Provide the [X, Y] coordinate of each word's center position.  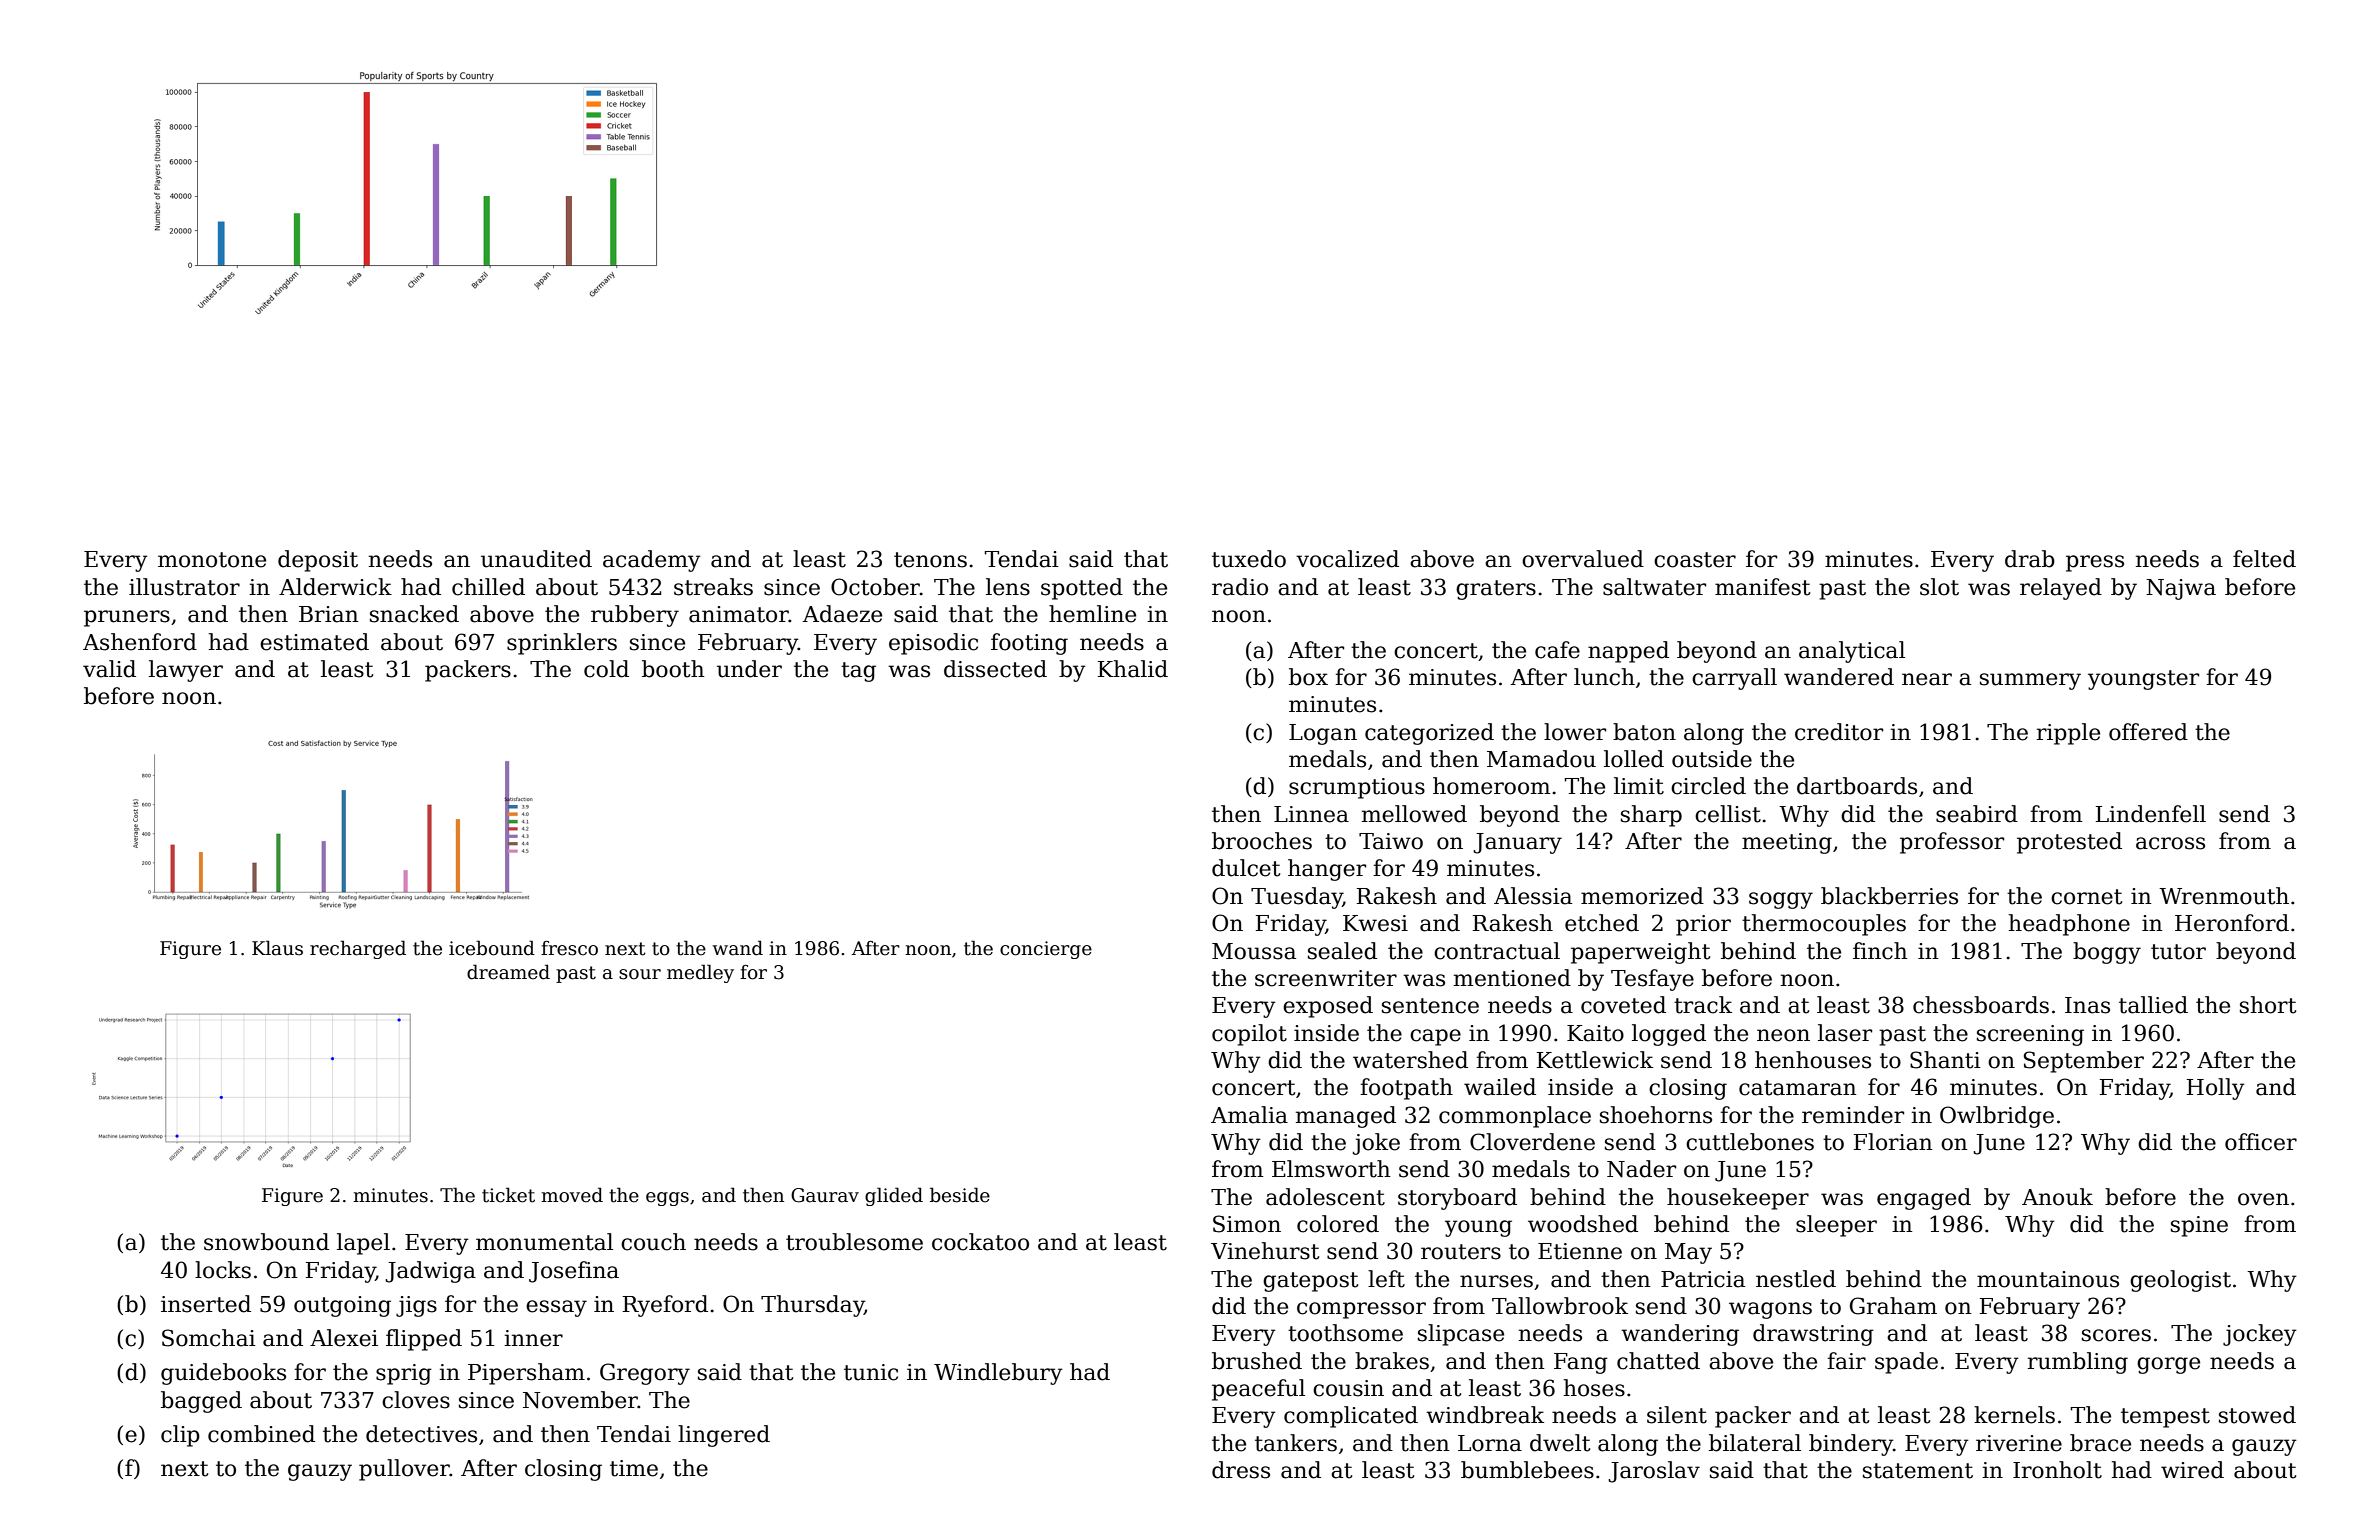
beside [960, 1195]
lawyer [186, 671]
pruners [127, 618]
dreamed [508, 972]
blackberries [1889, 896]
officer [2261, 1142]
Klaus [277, 948]
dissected [995, 669]
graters [1496, 590]
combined [261, 1434]
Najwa [2181, 589]
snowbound [266, 1242]
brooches [1262, 841]
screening [2030, 1035]
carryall [1734, 679]
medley [700, 973]
